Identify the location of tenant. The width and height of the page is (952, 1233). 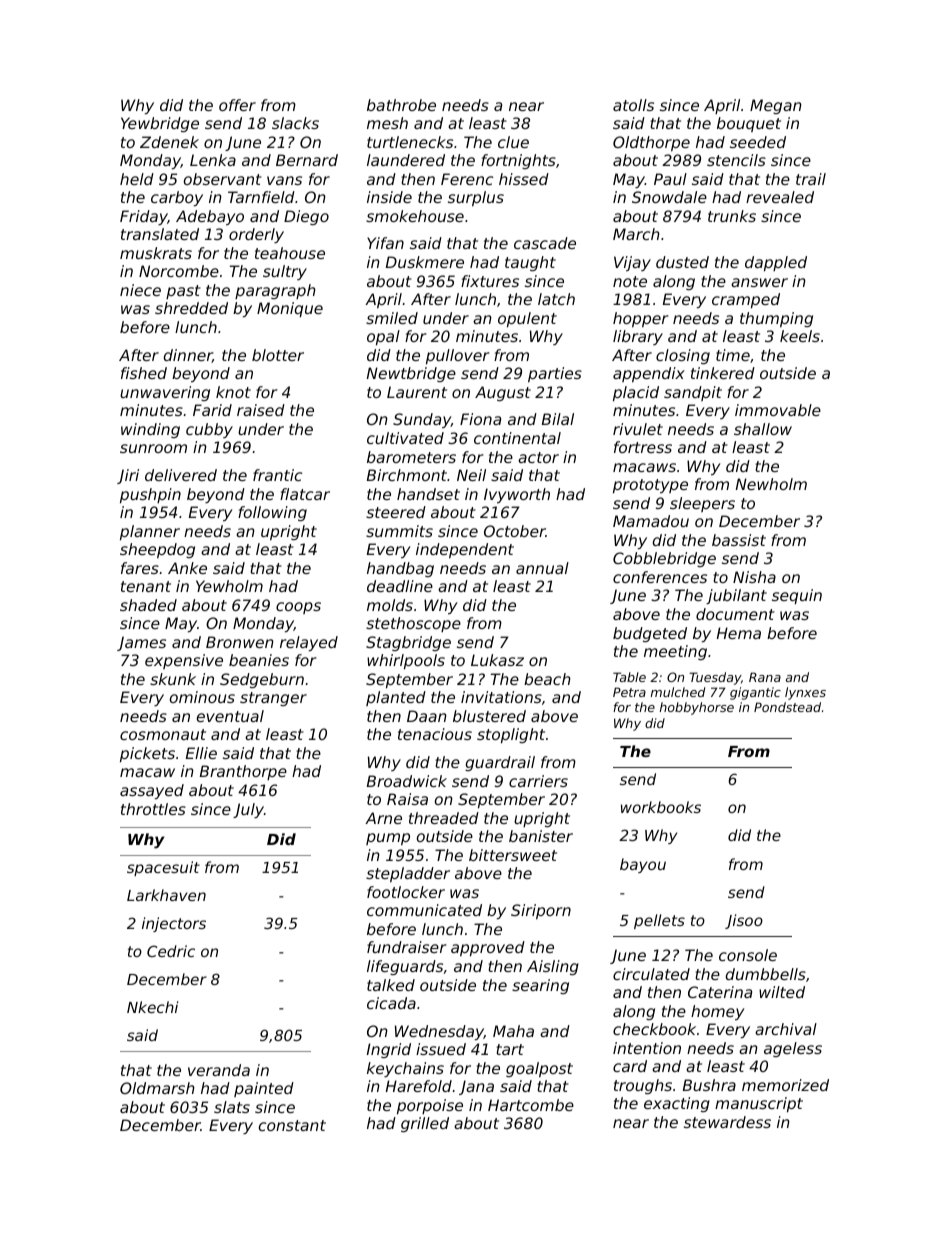
(146, 586).
